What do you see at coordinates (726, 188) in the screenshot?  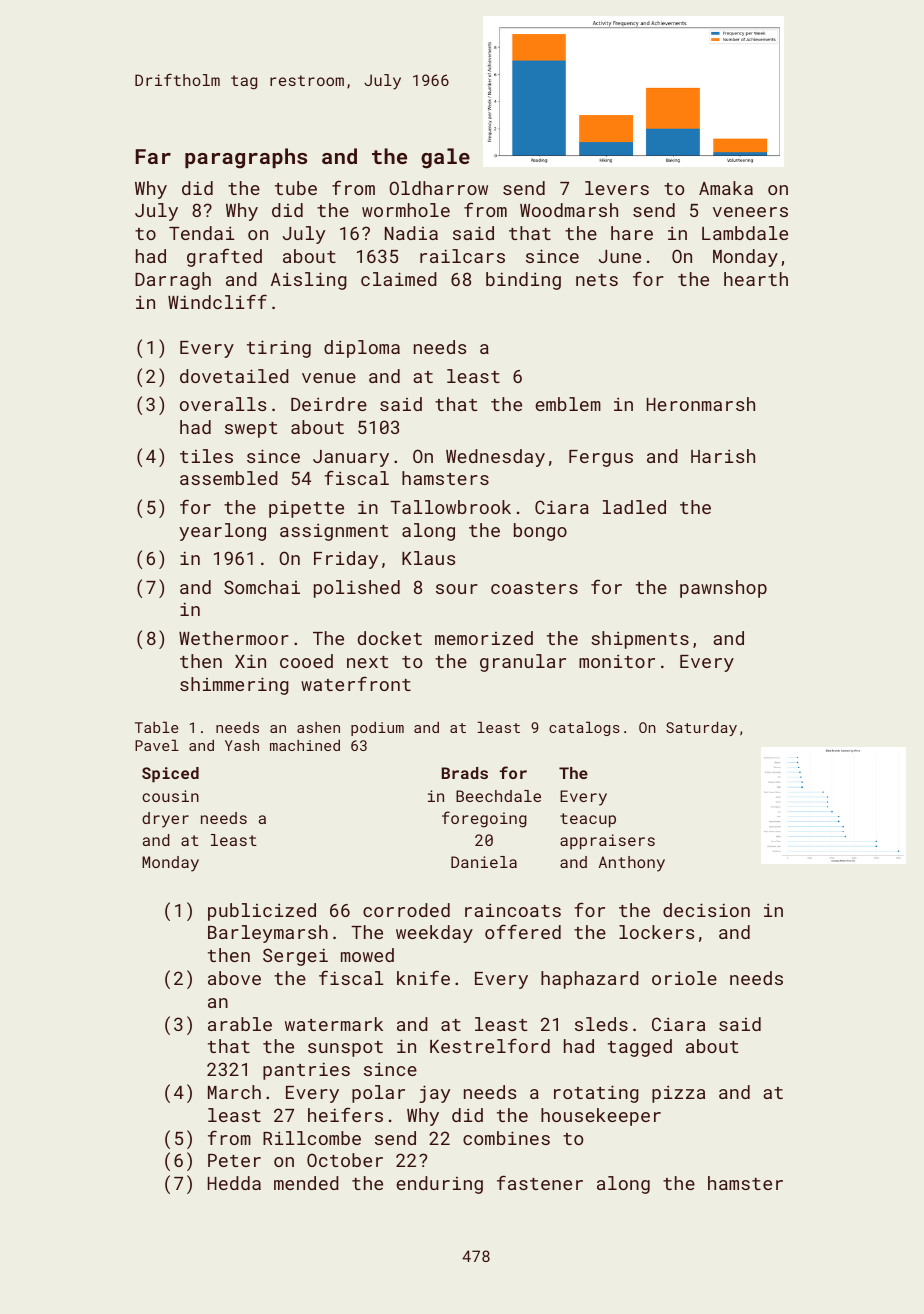 I see `Amaka` at bounding box center [726, 188].
